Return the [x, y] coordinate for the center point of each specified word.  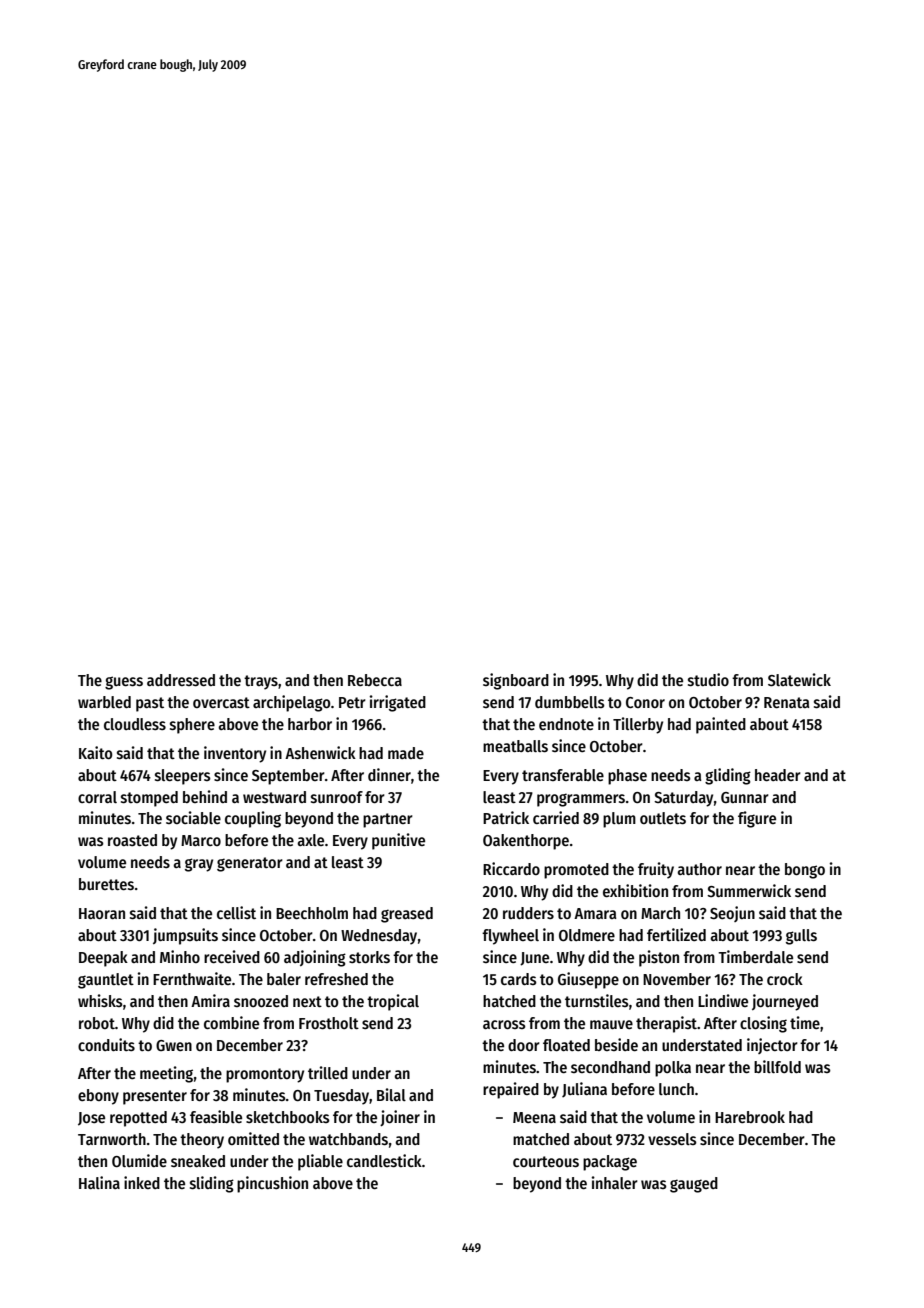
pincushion [272, 1184]
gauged [694, 1185]
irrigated [398, 703]
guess [124, 683]
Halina [99, 1182]
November [677, 979]
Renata [786, 702]
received [232, 956]
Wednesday [379, 937]
